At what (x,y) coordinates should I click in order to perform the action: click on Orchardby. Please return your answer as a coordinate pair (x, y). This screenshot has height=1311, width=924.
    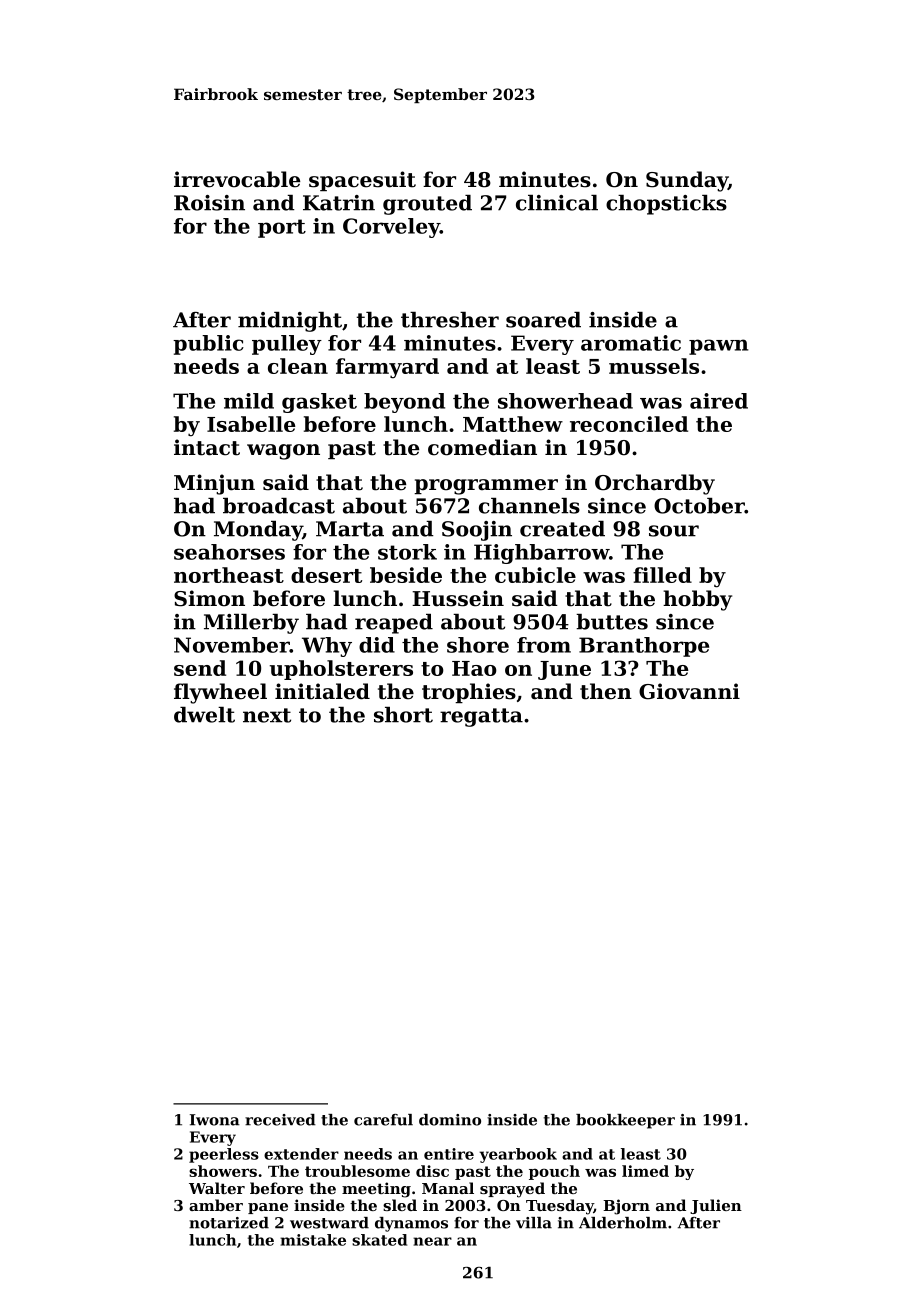
    Looking at the image, I should click on (655, 484).
